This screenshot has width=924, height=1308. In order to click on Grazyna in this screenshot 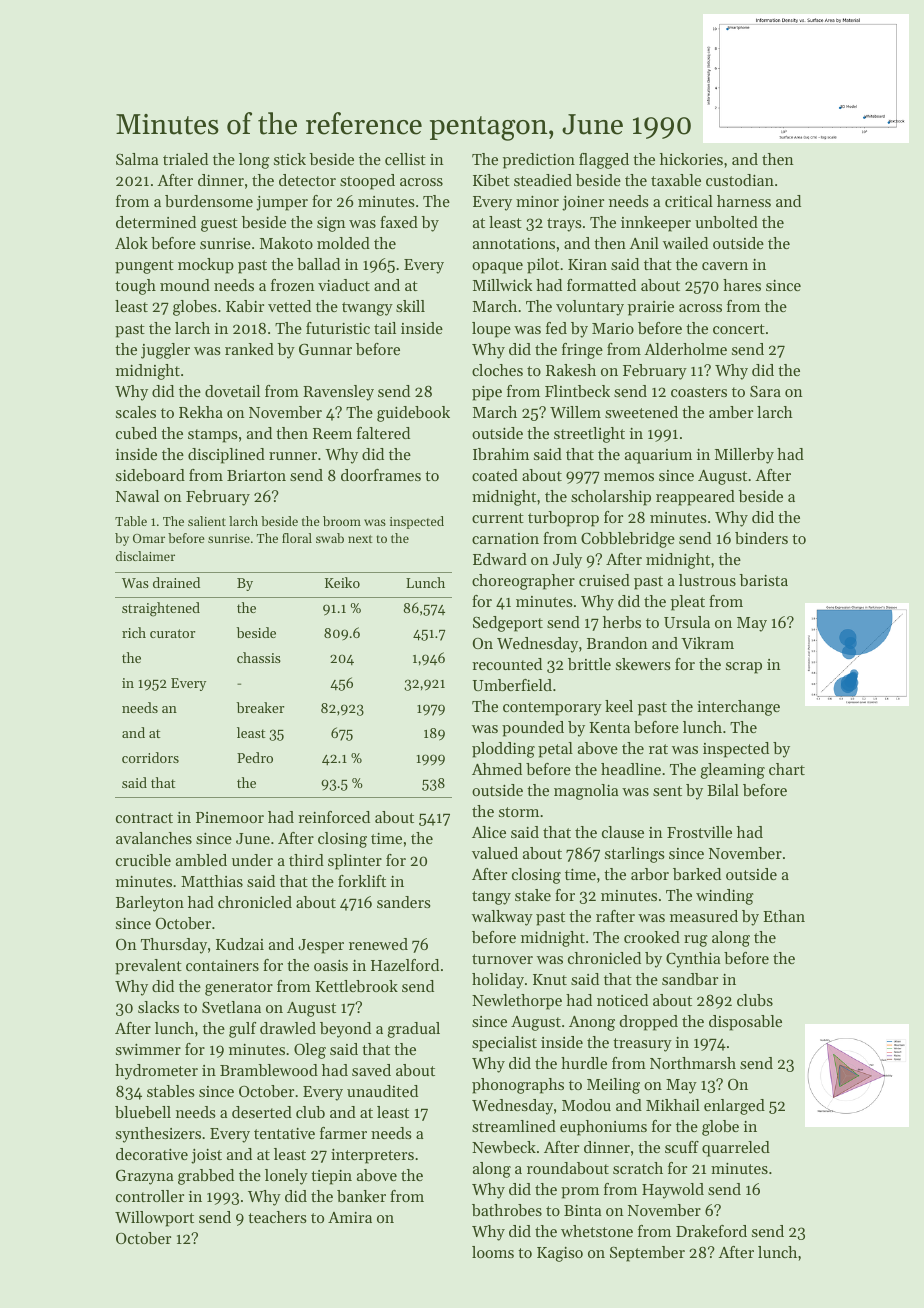, I will do `click(145, 1177)`.
